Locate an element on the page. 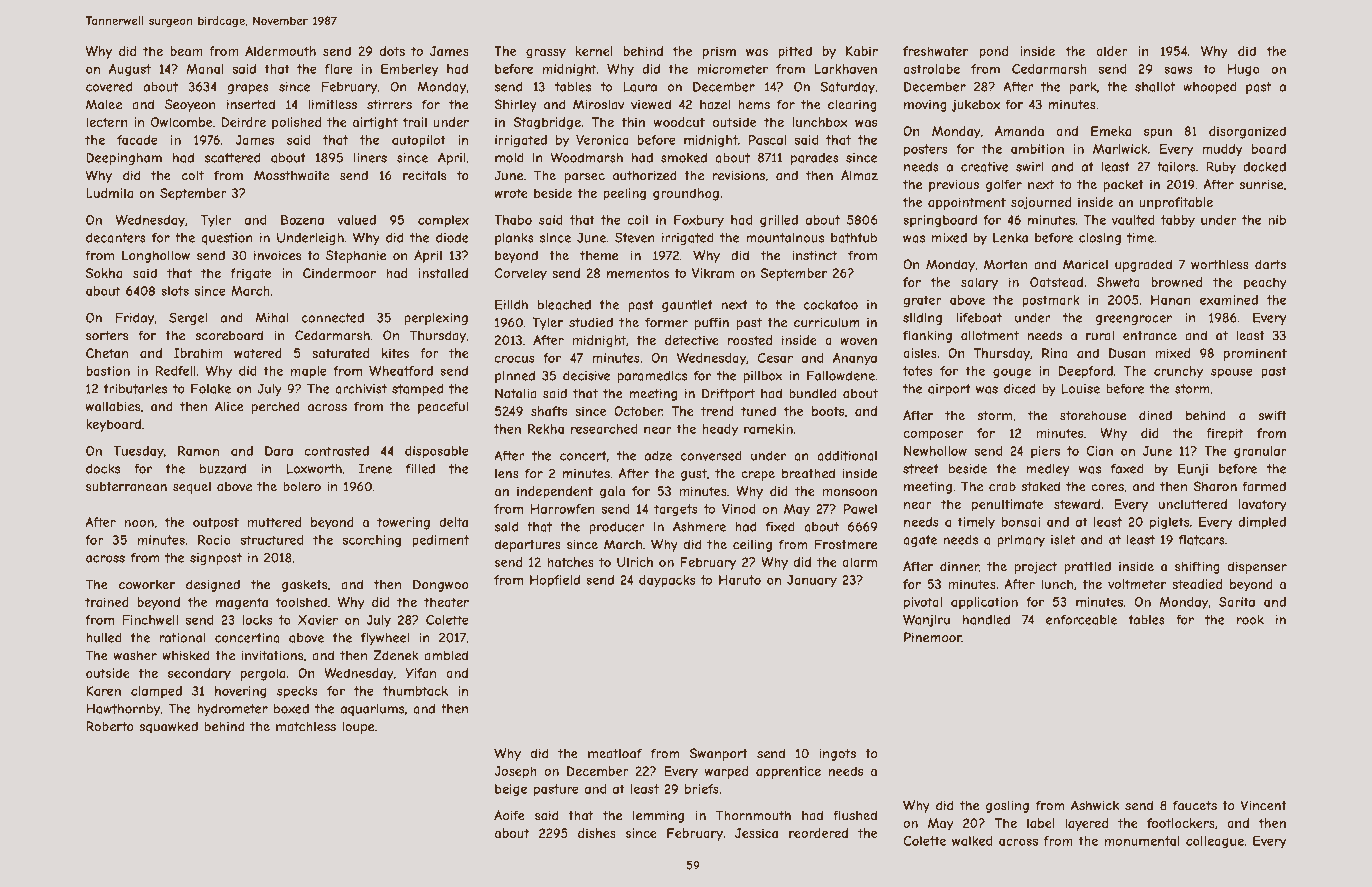  Pinemoor is located at coordinates (933, 637).
